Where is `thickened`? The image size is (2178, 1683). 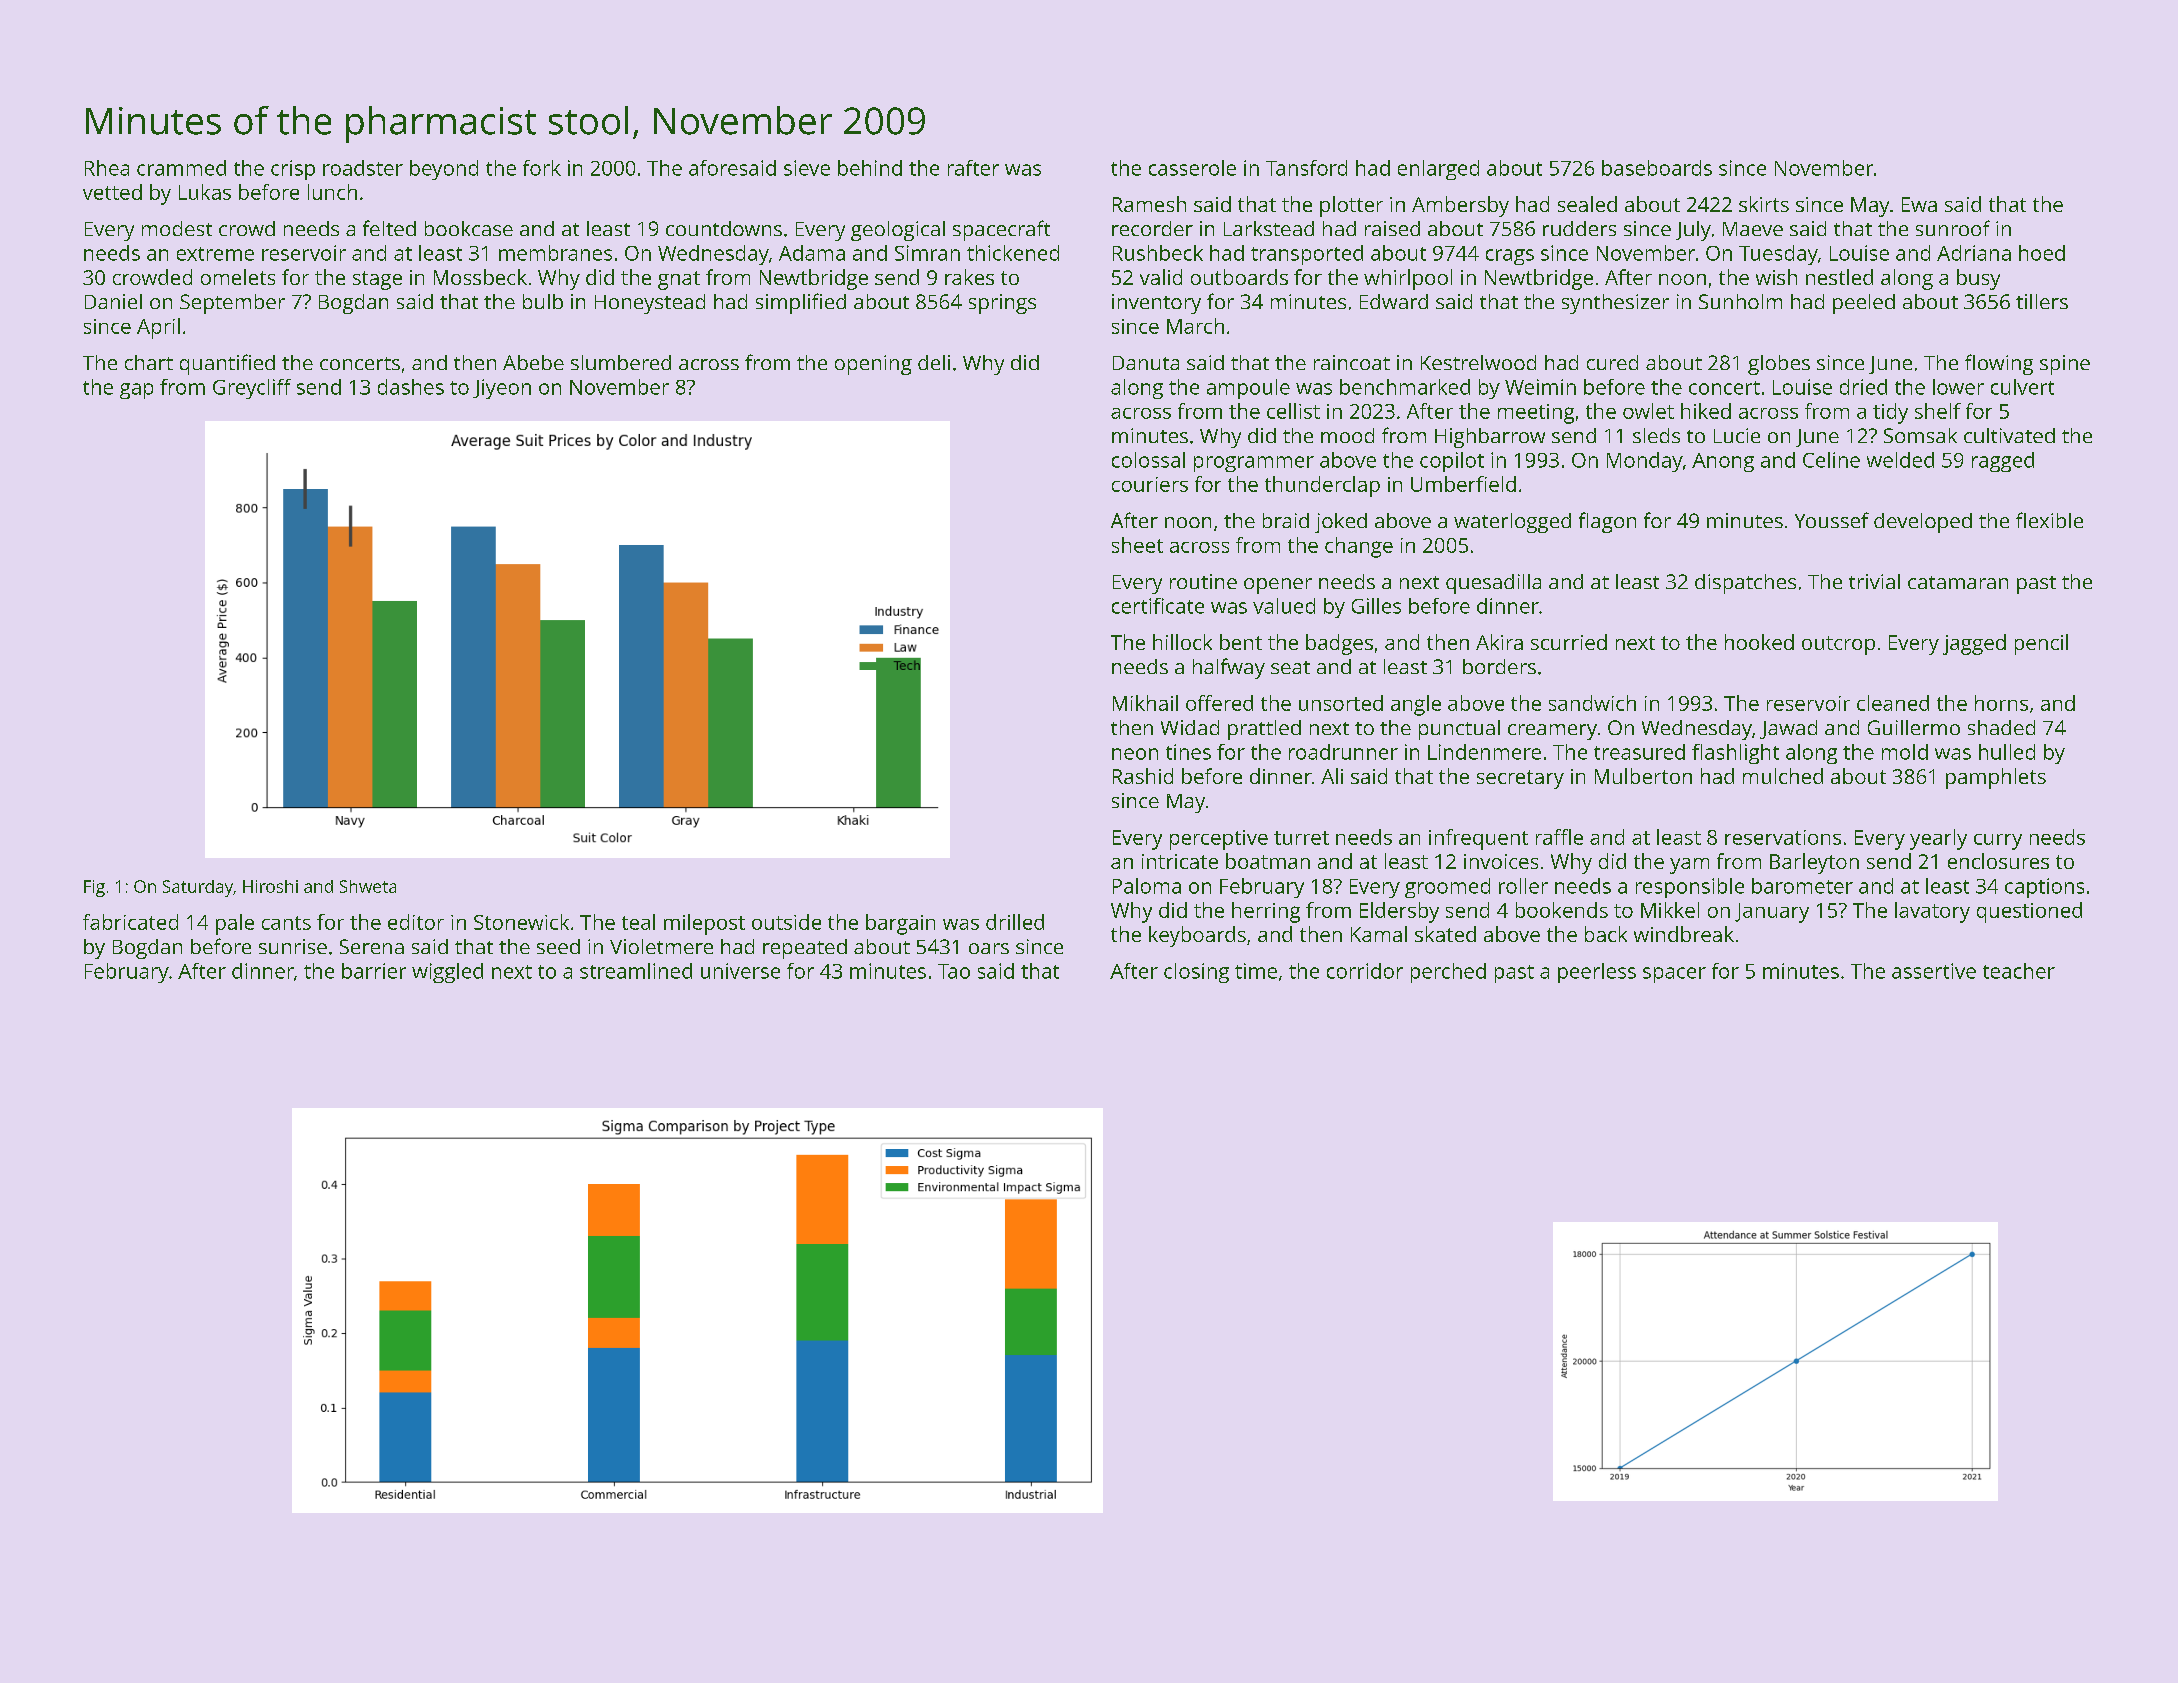
thickened is located at coordinates (1013, 253).
